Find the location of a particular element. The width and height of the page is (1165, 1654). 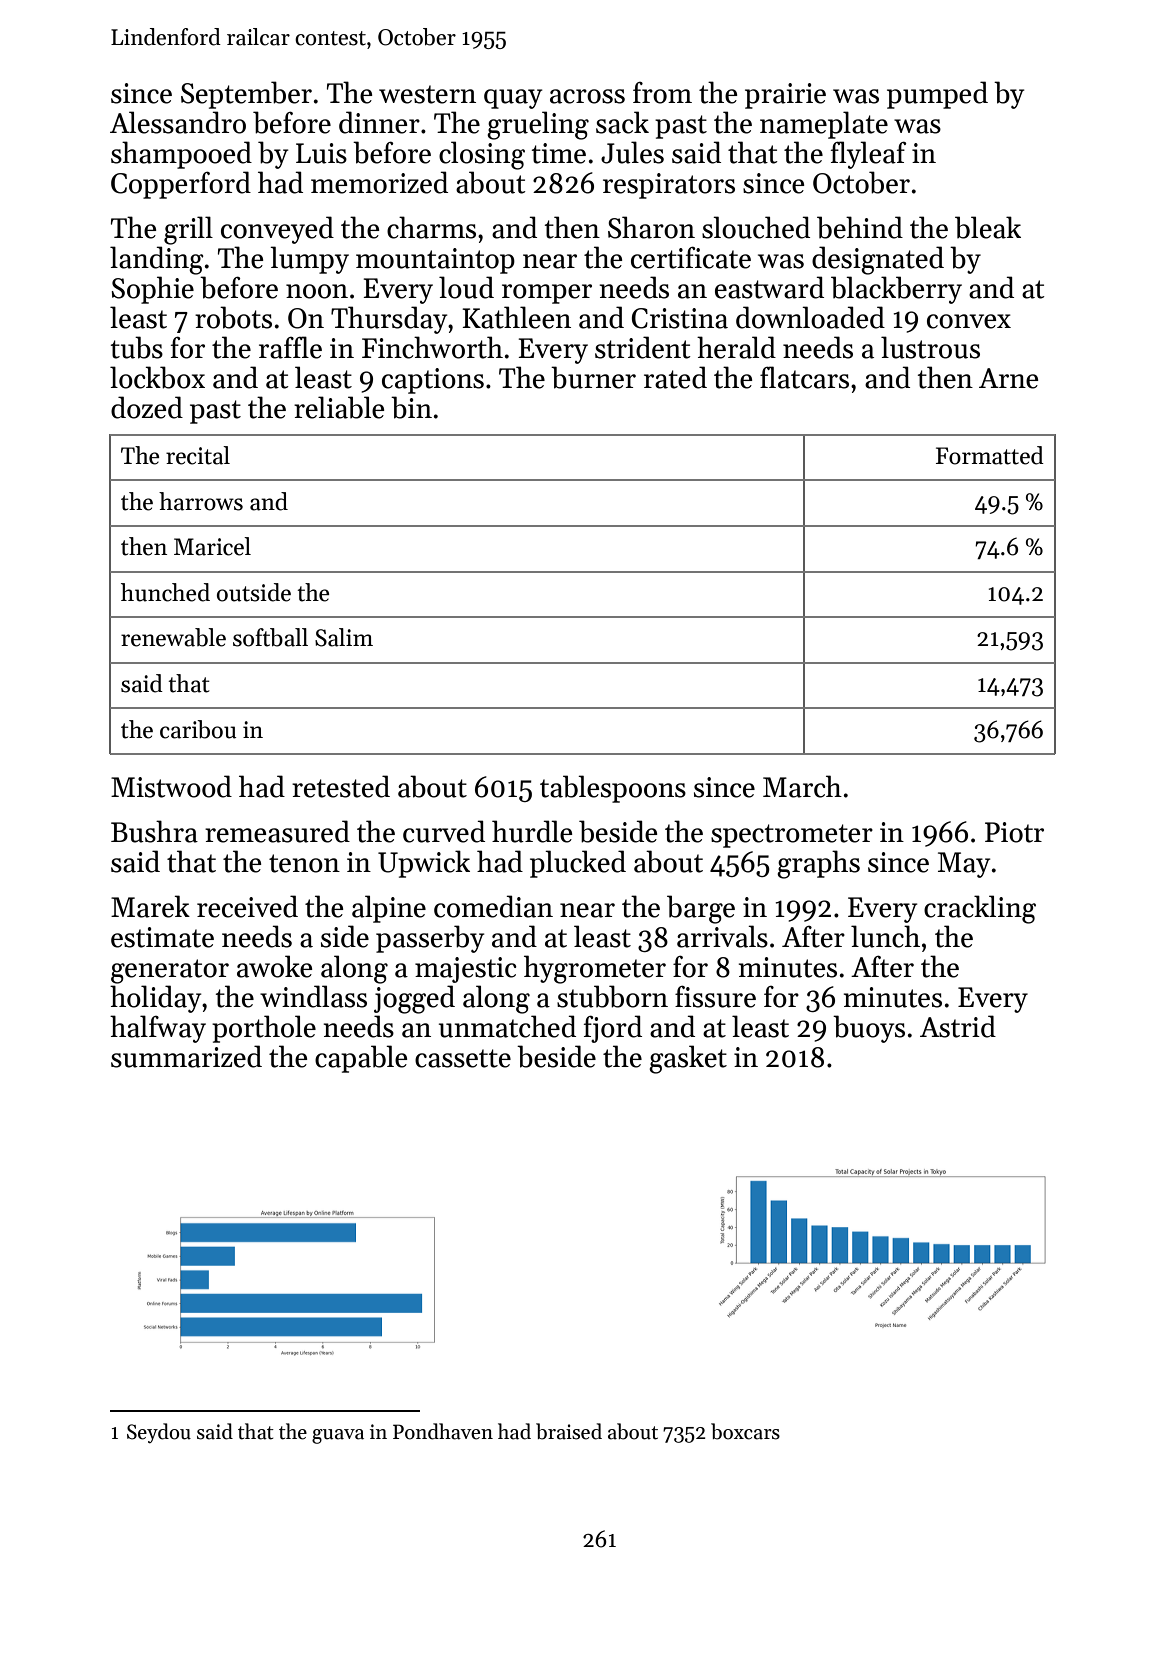

Alessandro is located at coordinates (178, 122).
